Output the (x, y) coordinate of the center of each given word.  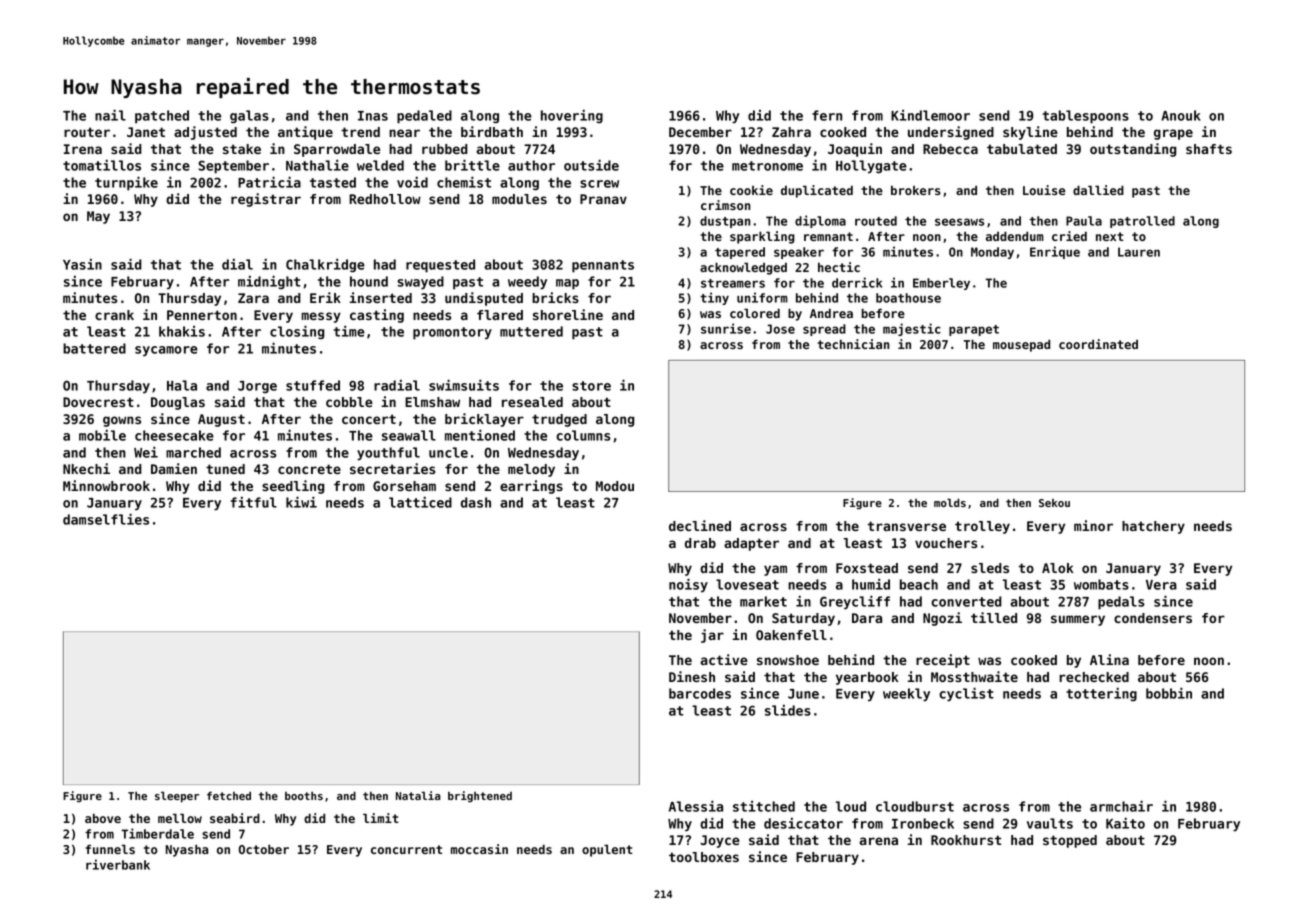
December (700, 132)
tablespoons (1086, 117)
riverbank (118, 864)
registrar (266, 200)
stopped (1070, 841)
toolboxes (704, 857)
